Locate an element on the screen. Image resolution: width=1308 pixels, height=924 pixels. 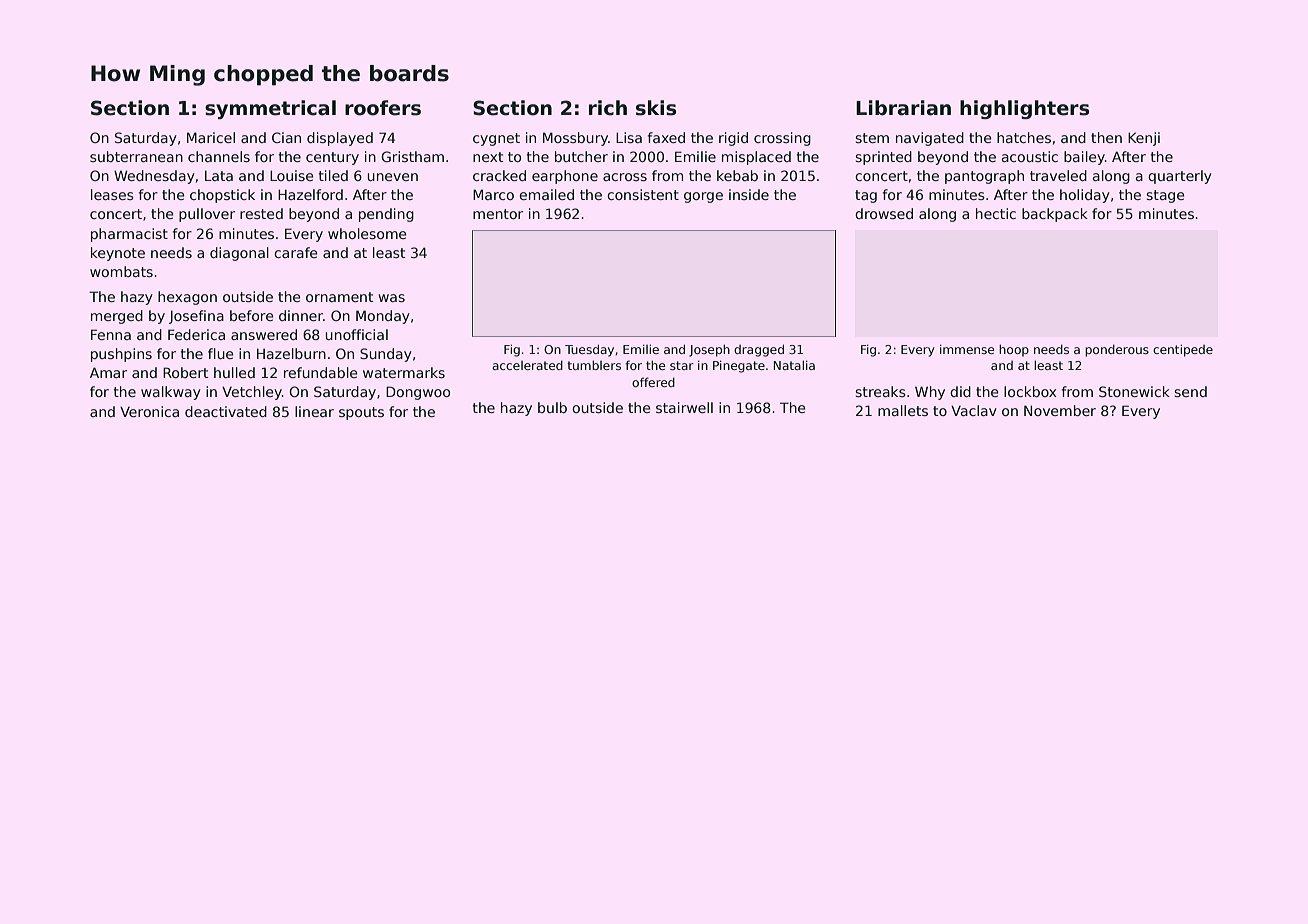
hulled is located at coordinates (234, 372).
